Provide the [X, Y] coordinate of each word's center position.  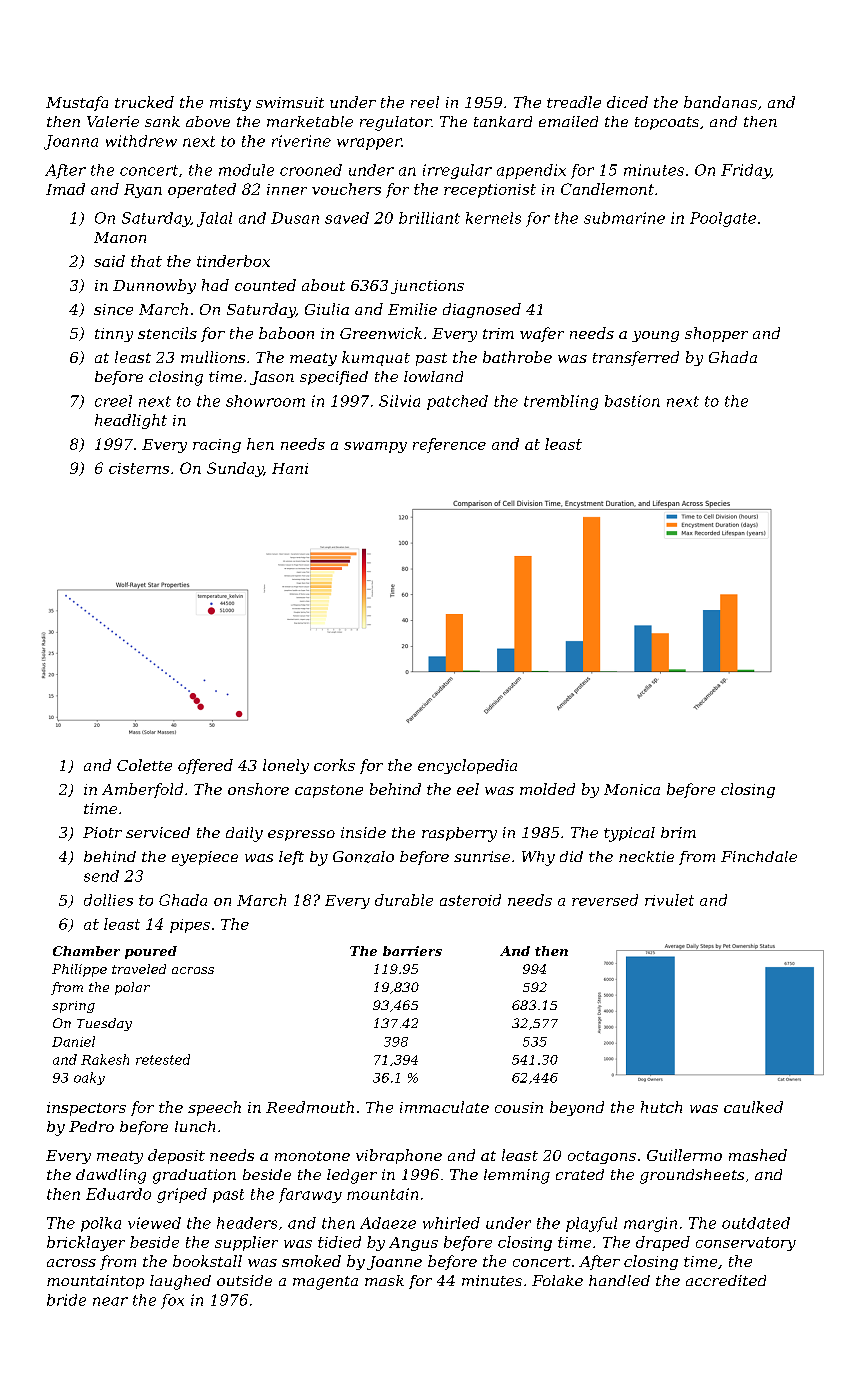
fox [172, 1301]
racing [217, 446]
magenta [325, 1283]
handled [619, 1280]
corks [334, 765]
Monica [632, 789]
